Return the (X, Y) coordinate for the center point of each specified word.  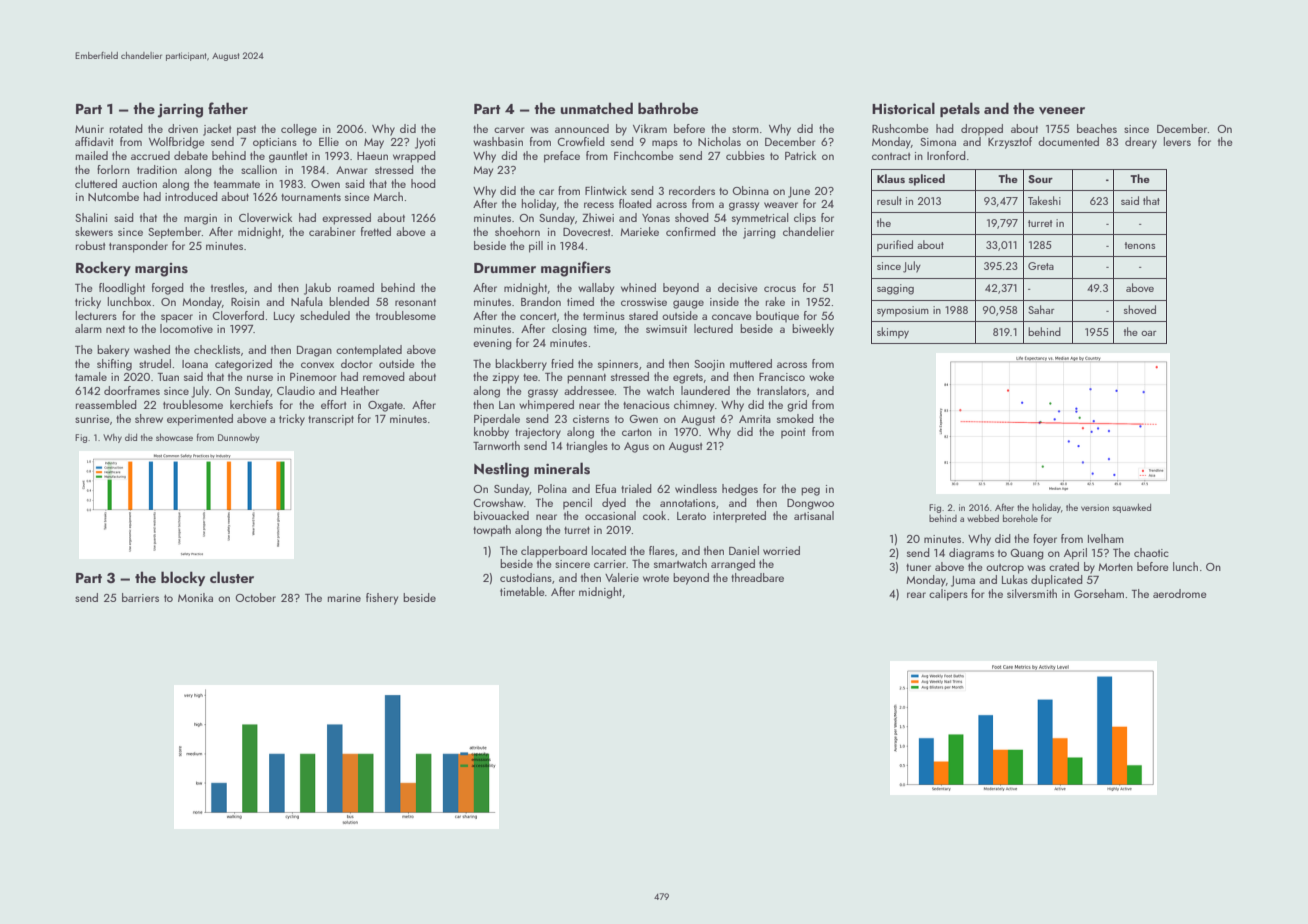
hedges (740, 490)
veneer (1062, 111)
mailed (92, 155)
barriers (140, 597)
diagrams (971, 554)
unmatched (597, 108)
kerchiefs (251, 404)
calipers (948, 595)
